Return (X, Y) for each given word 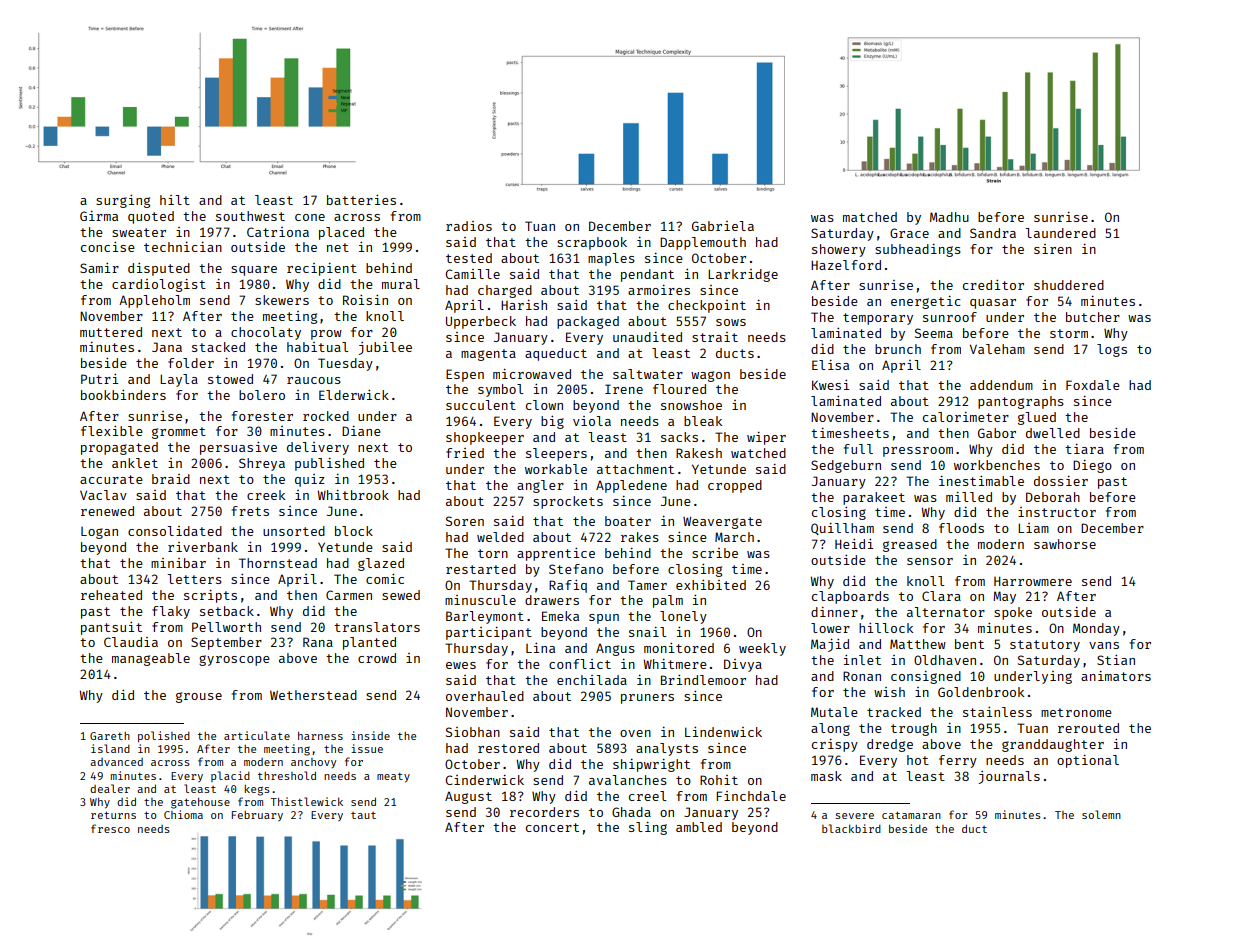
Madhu (949, 217)
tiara (1084, 449)
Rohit (719, 780)
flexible (112, 431)
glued (1037, 418)
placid (230, 776)
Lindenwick (723, 732)
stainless (997, 712)
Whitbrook (353, 495)
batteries (361, 200)
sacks (679, 437)
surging (123, 201)
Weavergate (722, 522)
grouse (199, 697)
